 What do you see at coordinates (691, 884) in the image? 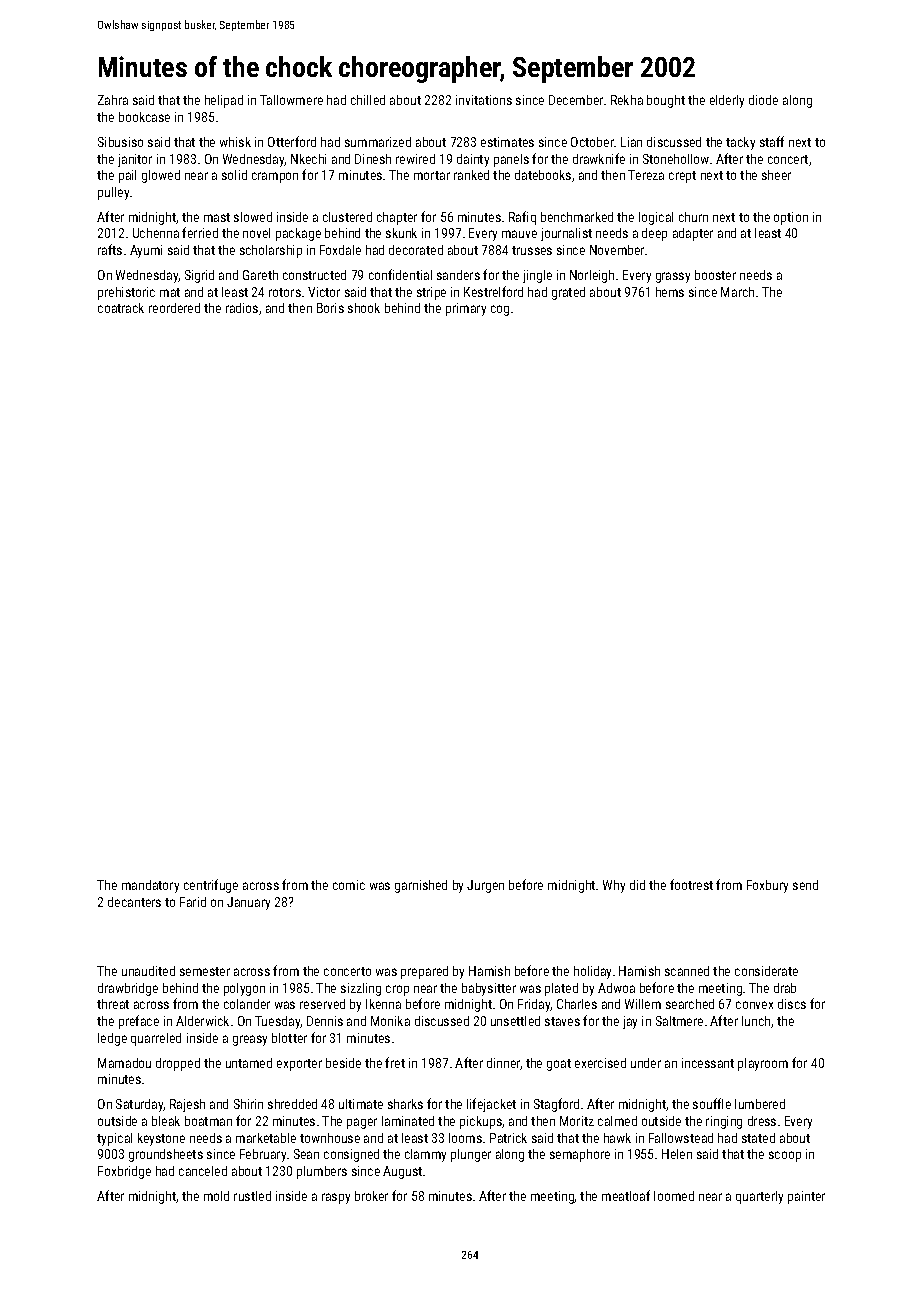
I see `footrest` at bounding box center [691, 884].
